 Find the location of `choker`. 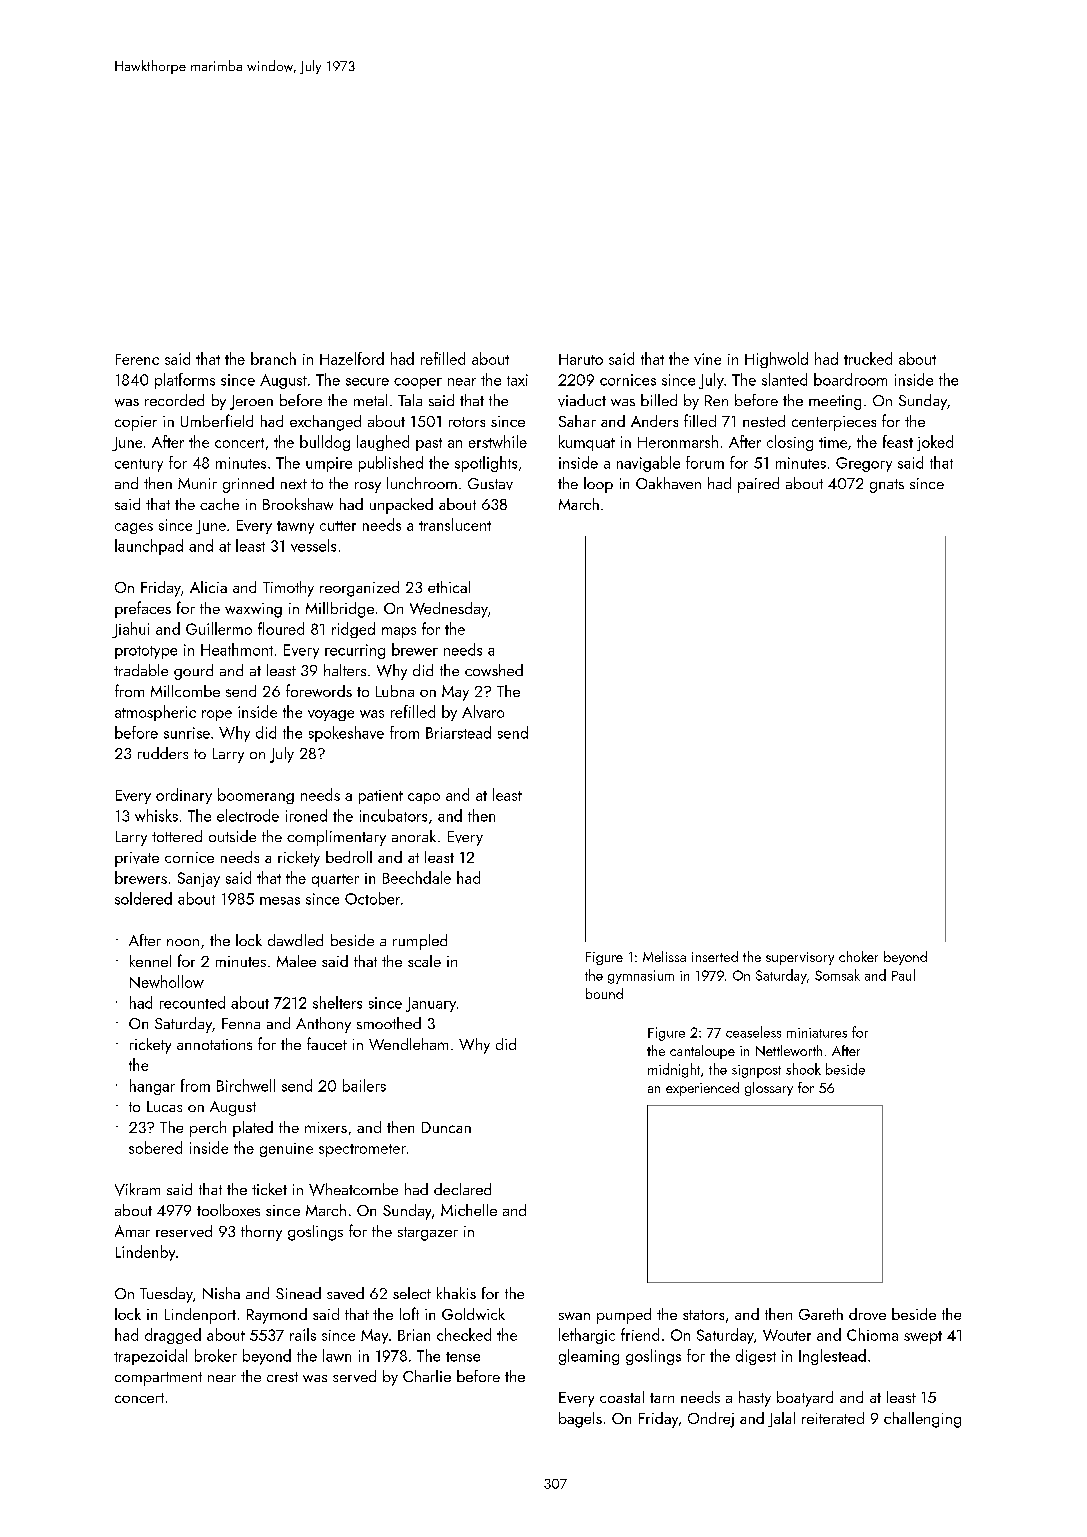

choker is located at coordinates (858, 956).
